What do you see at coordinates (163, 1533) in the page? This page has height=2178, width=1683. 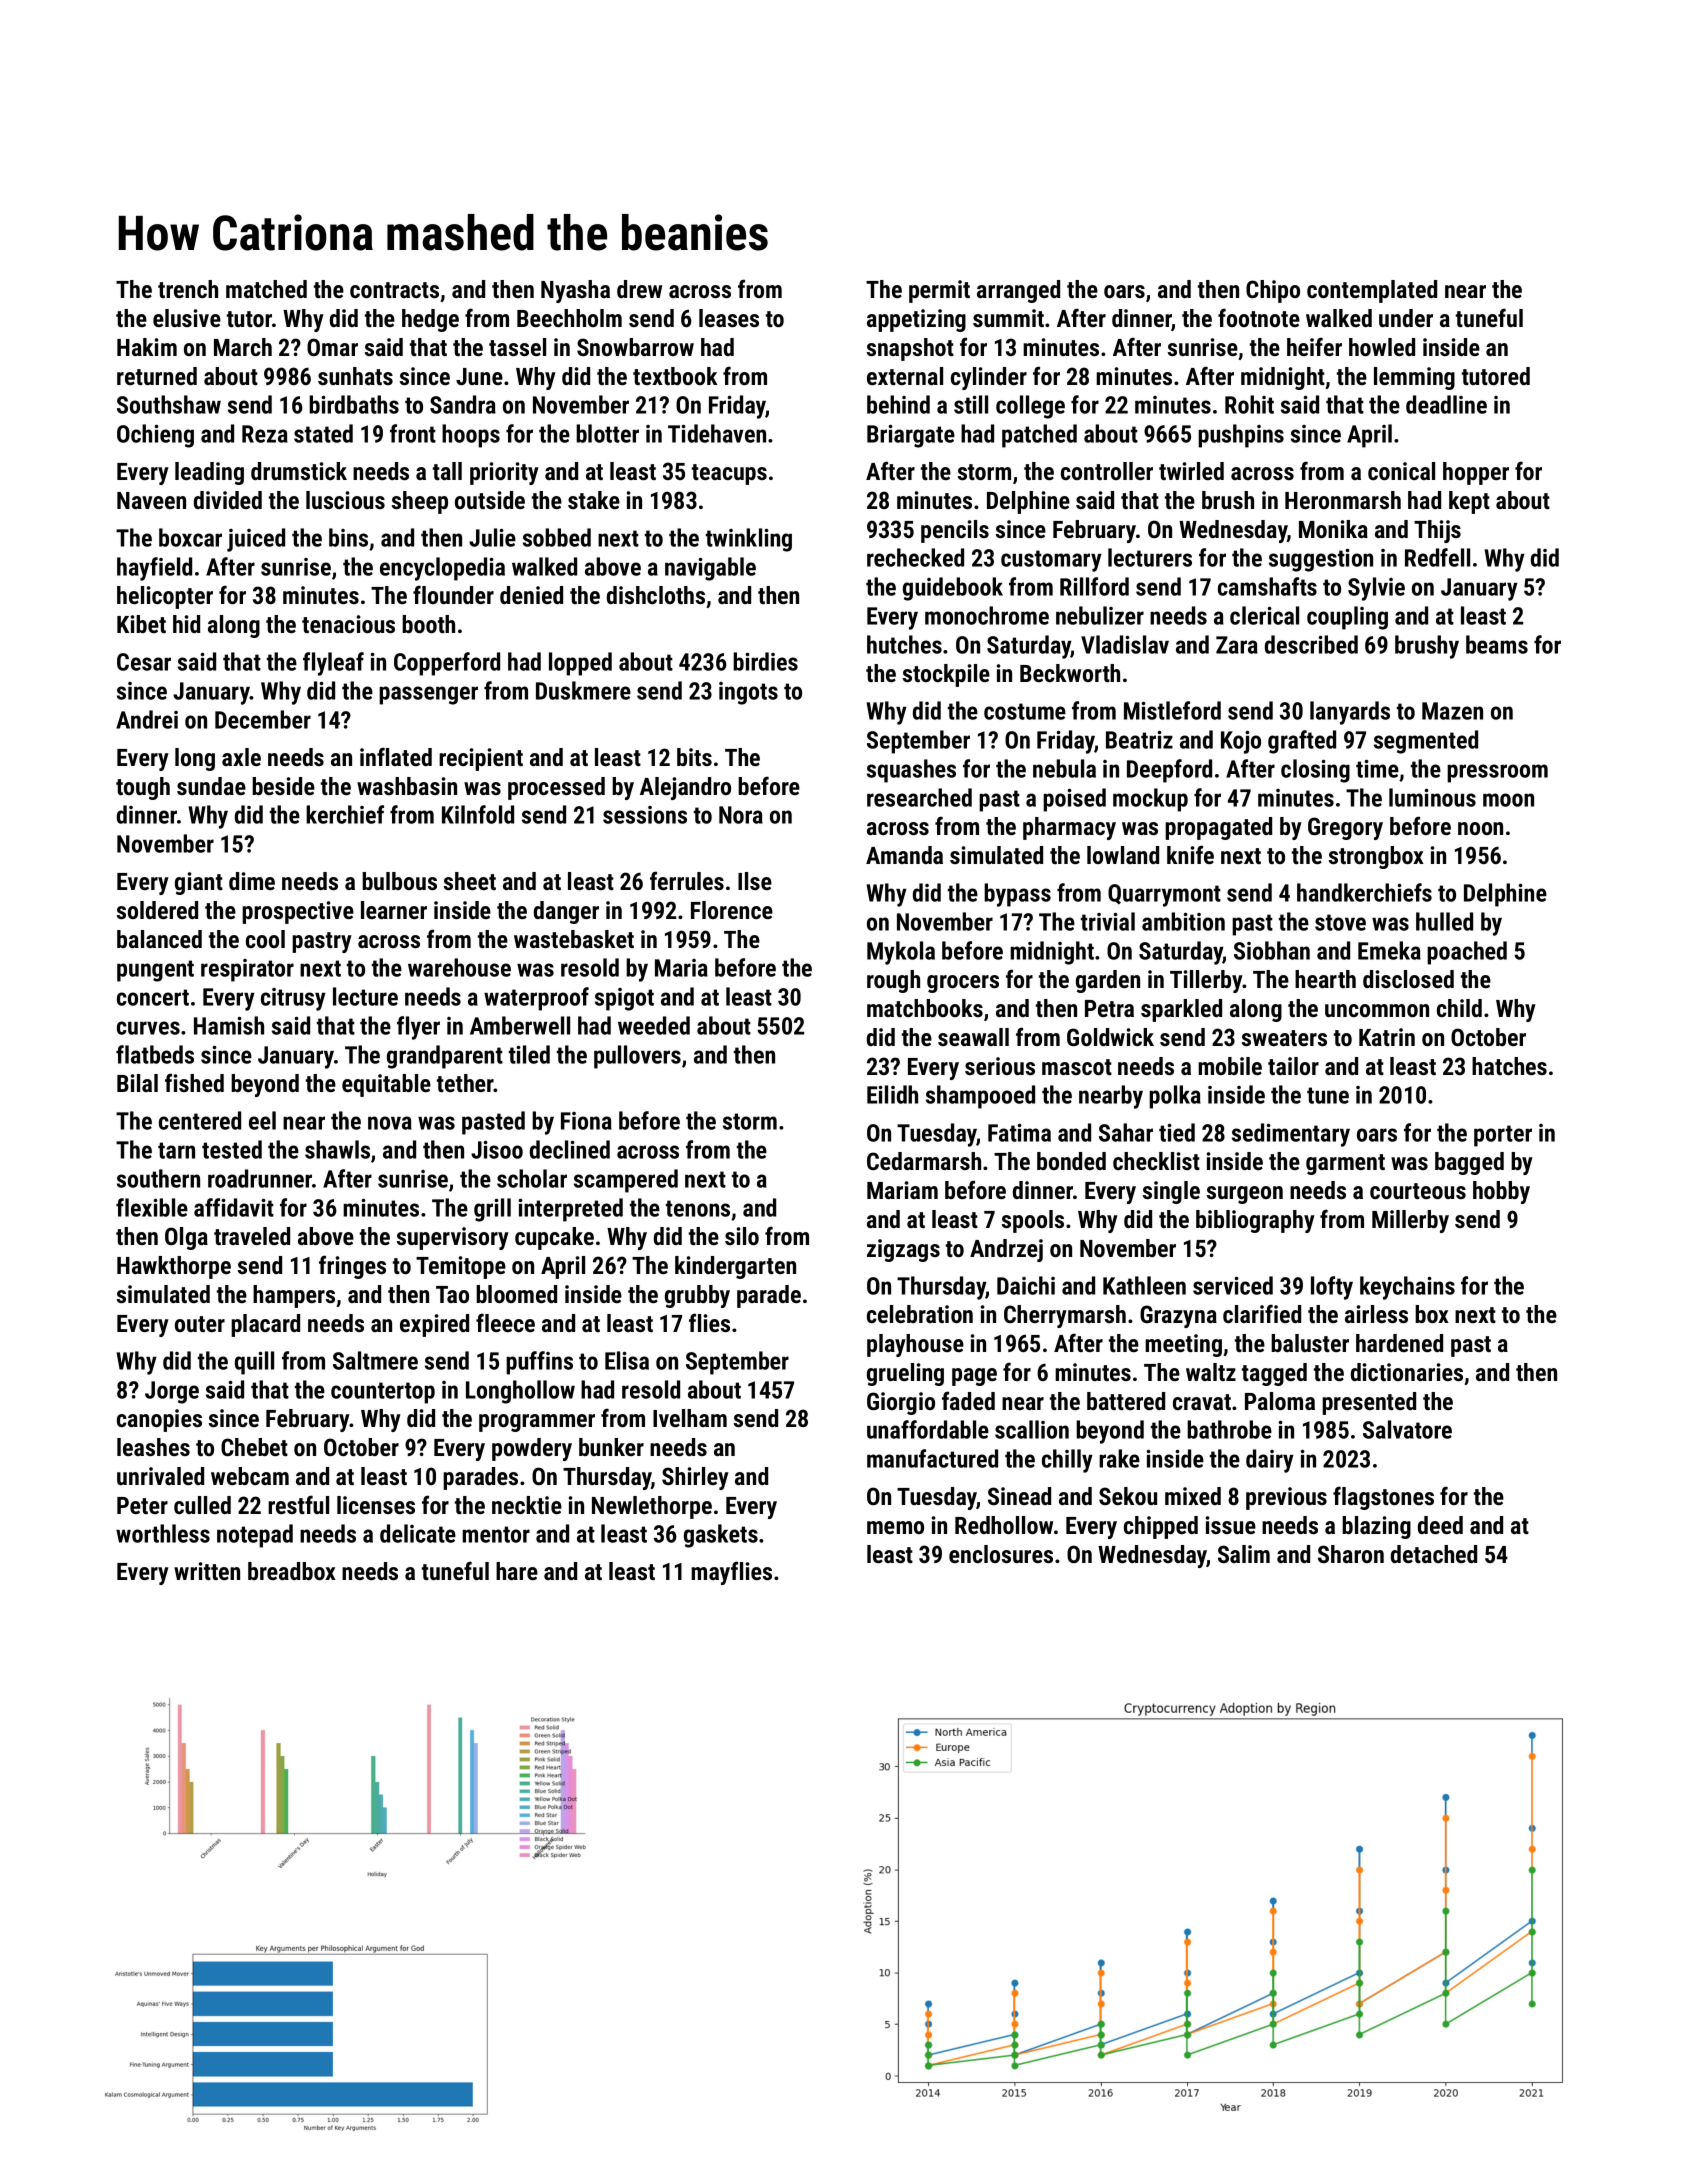 I see `worthless` at bounding box center [163, 1533].
